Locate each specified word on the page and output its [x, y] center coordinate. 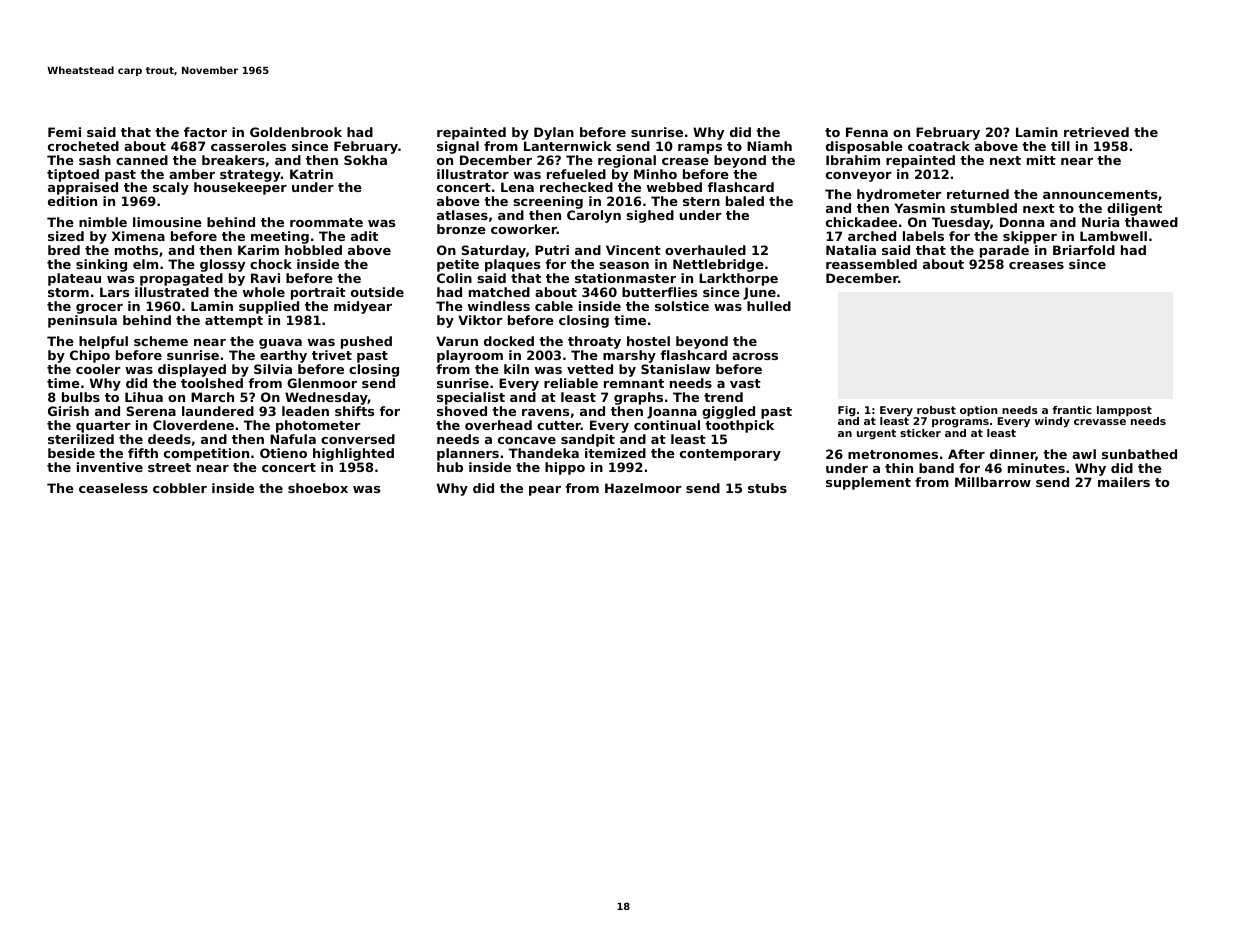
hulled [769, 306]
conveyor [859, 177]
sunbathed [1139, 454]
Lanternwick [568, 146]
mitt [1041, 160]
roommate [326, 222]
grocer [99, 309]
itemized [615, 453]
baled [745, 201]
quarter [103, 427]
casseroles [248, 146]
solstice [682, 306]
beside [71, 453]
